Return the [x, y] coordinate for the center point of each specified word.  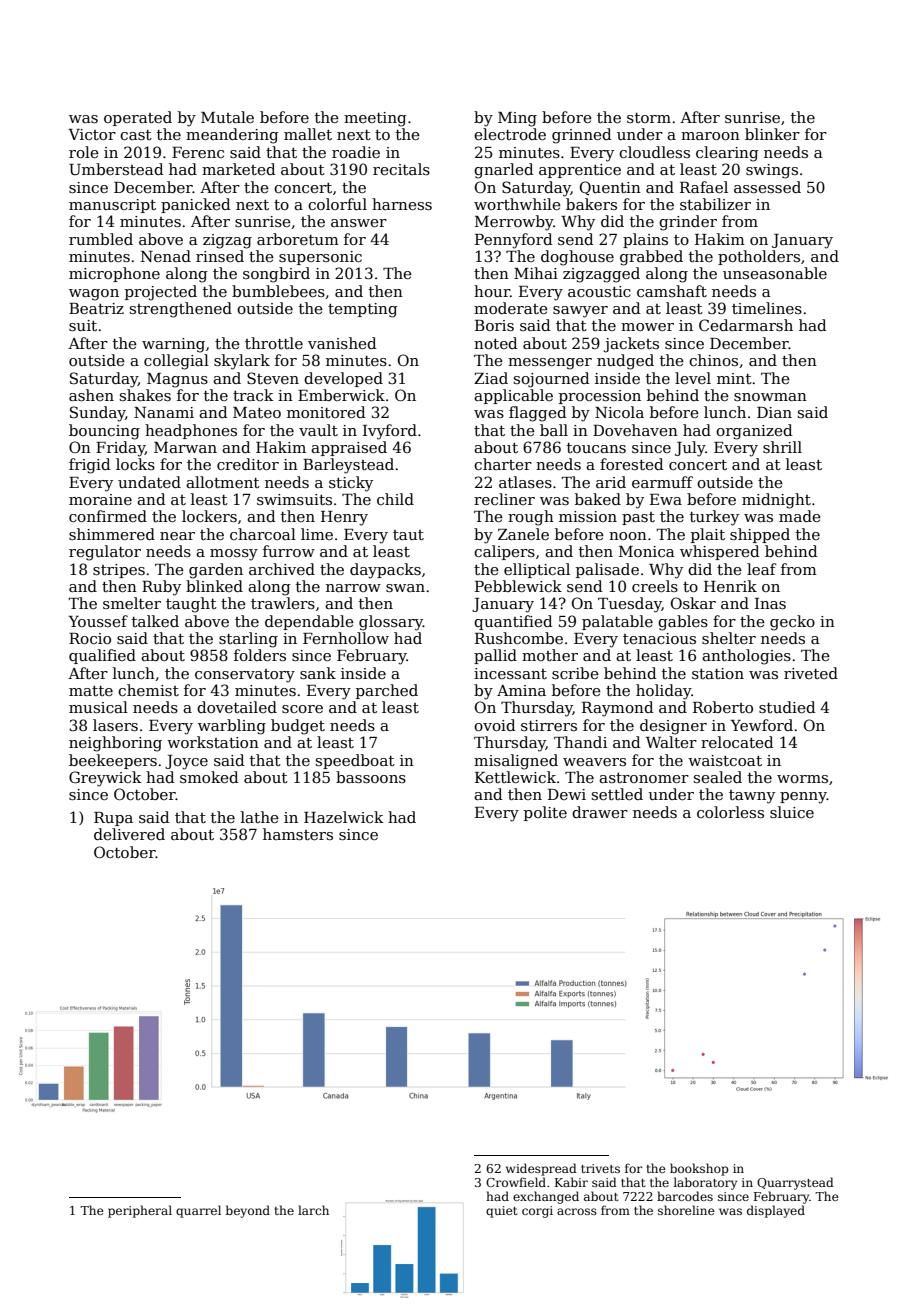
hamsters [298, 834]
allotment [223, 482]
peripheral [140, 1211]
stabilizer [715, 204]
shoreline [686, 1210]
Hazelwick [344, 817]
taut [408, 535]
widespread [541, 1169]
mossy [234, 555]
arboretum [298, 239]
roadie [356, 152]
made [800, 516]
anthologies [746, 657]
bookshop [699, 1169]
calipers [504, 552]
